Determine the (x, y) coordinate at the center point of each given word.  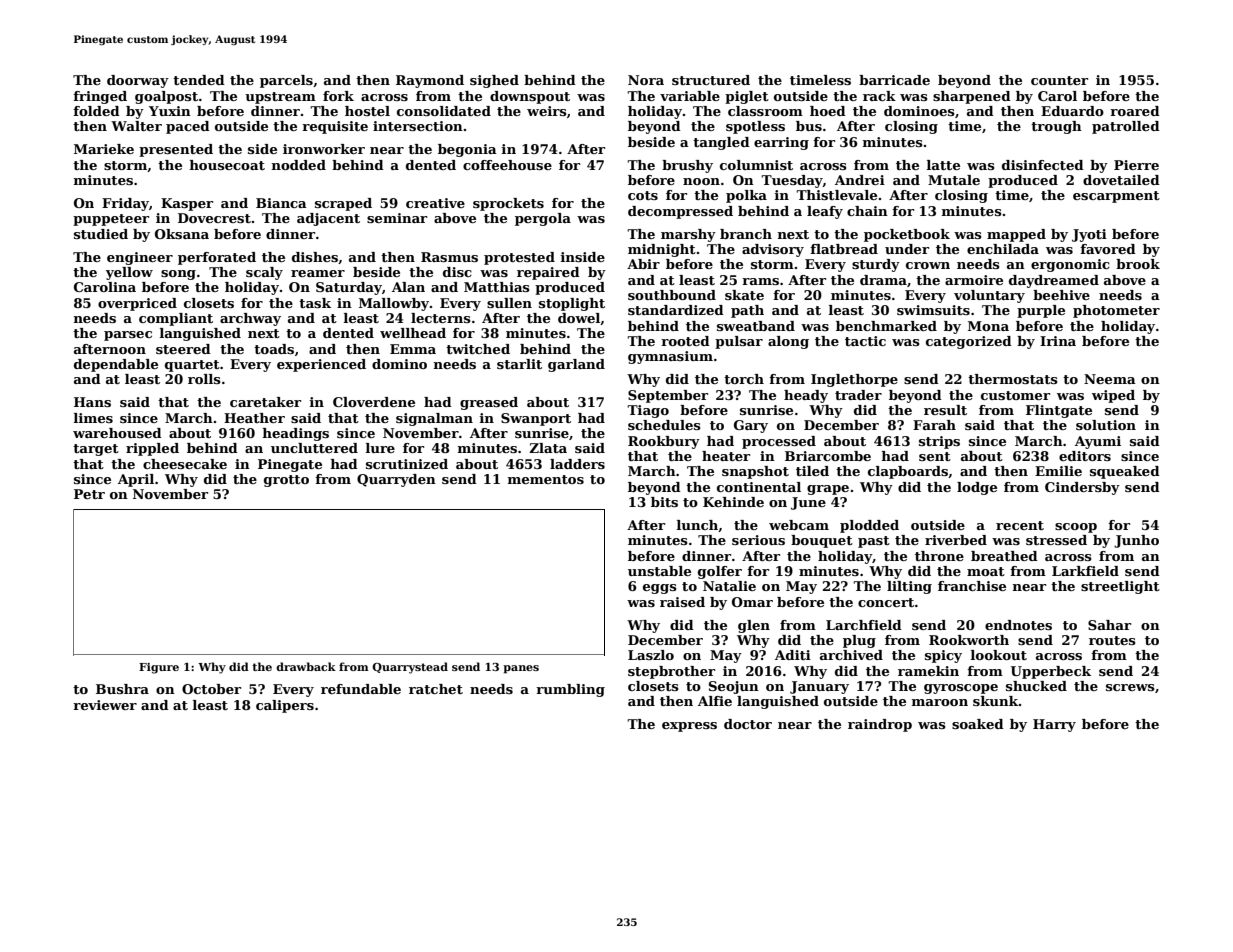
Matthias (497, 287)
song (178, 275)
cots (643, 195)
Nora (646, 80)
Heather (254, 418)
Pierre (1136, 165)
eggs (660, 589)
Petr (89, 494)
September (668, 396)
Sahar (1109, 625)
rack (879, 96)
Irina (1058, 341)
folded (96, 111)
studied (101, 234)
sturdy (876, 265)
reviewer (105, 705)
